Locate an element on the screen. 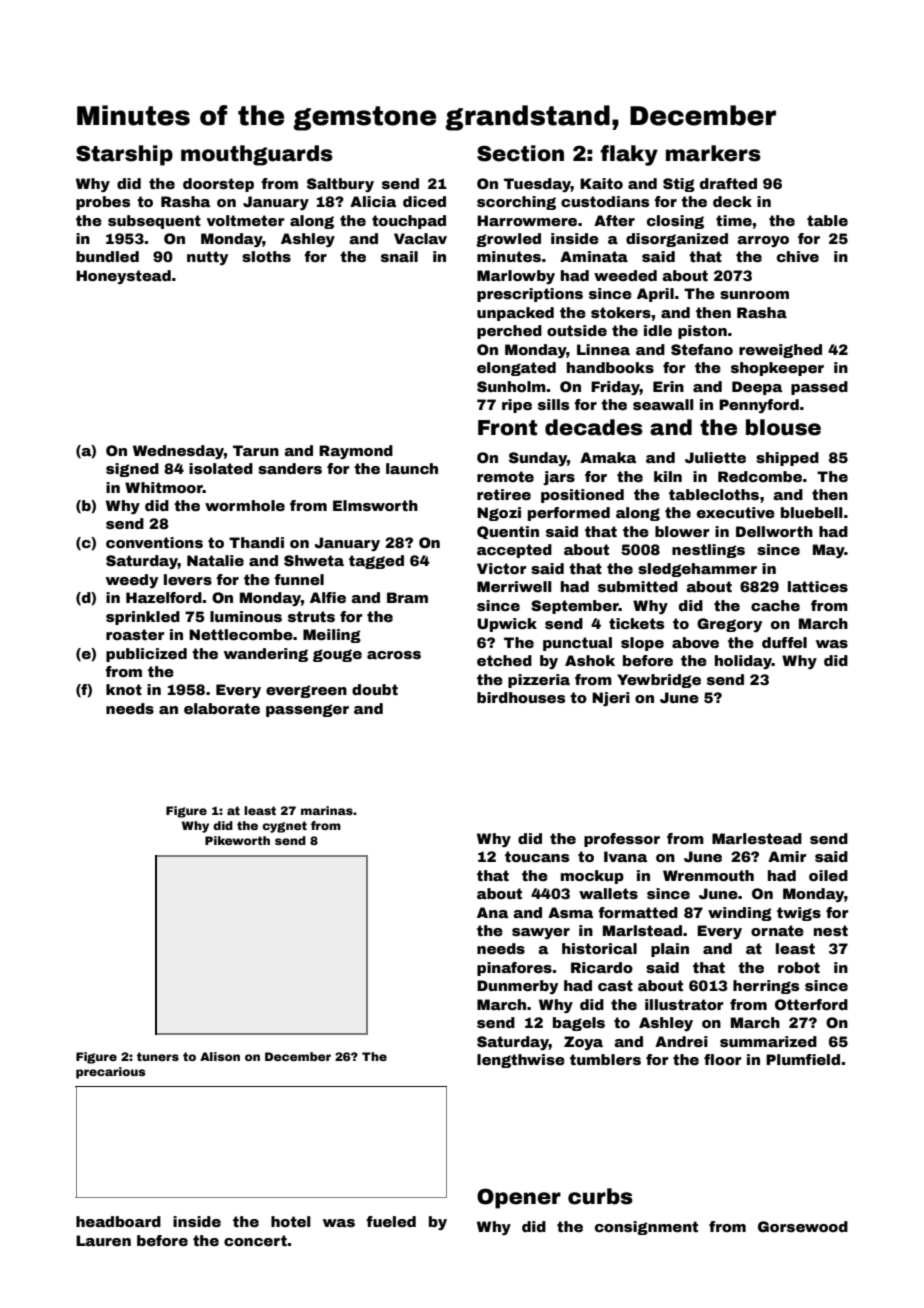 The width and height of the screenshot is (924, 1308). elaborate is located at coordinates (222, 708).
